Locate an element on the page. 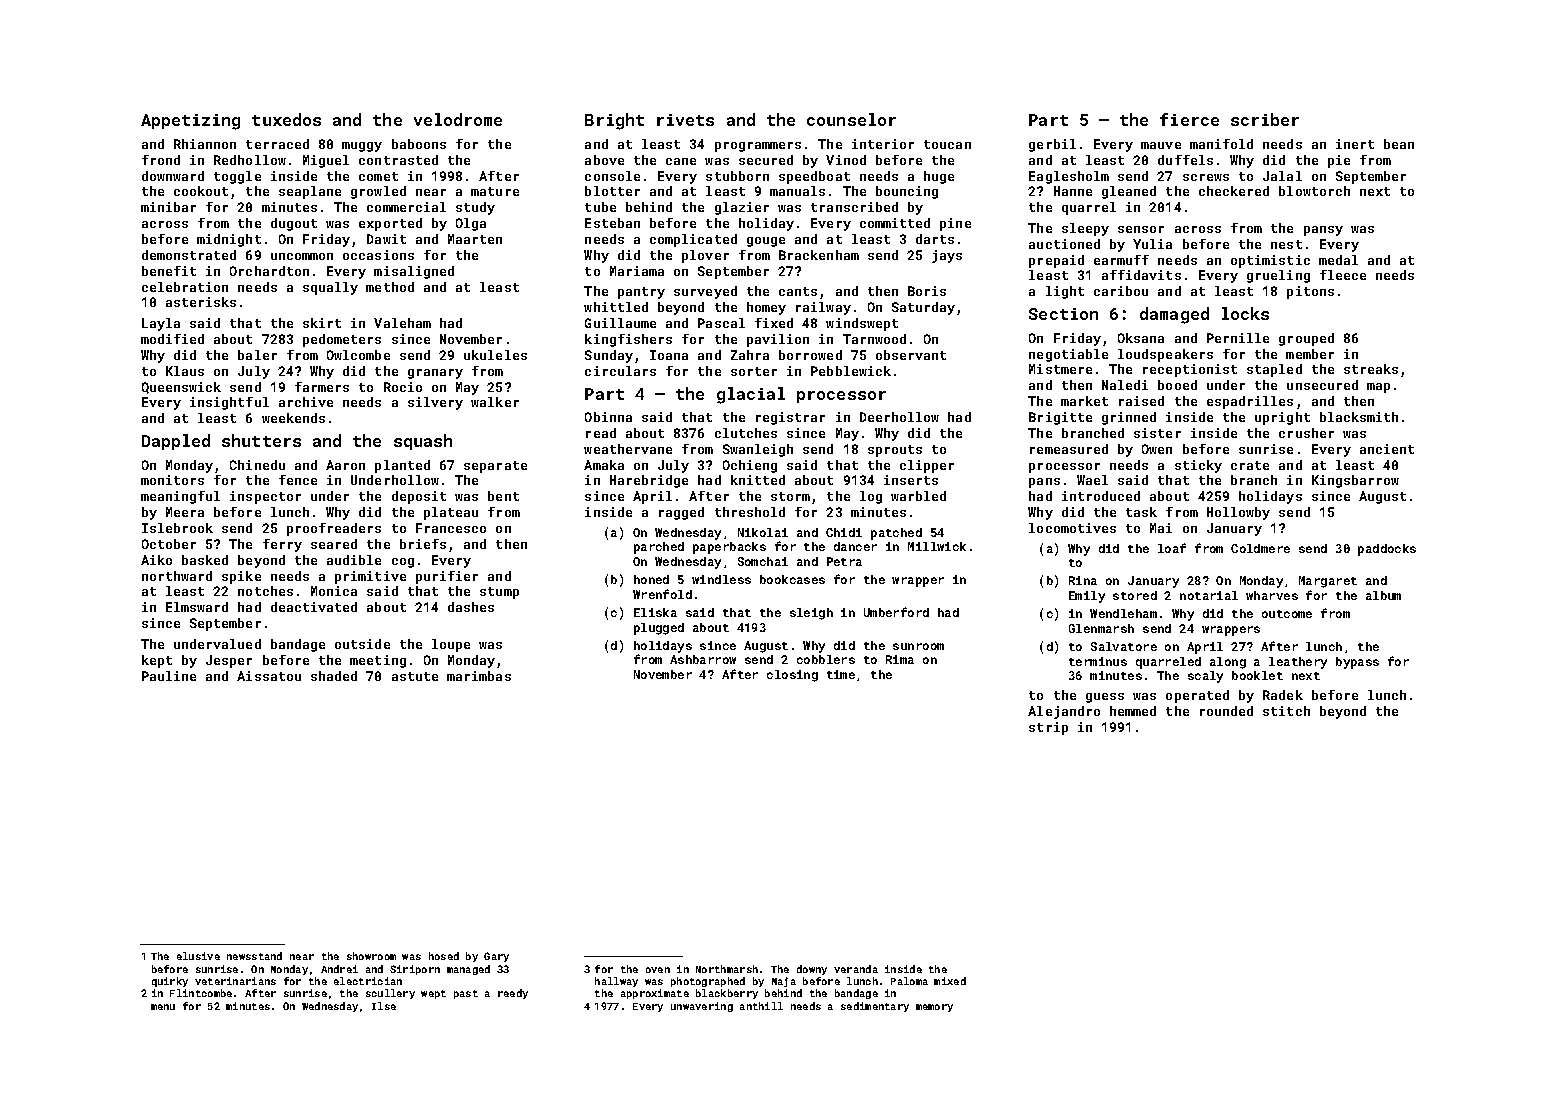  primitive is located at coordinates (370, 577).
